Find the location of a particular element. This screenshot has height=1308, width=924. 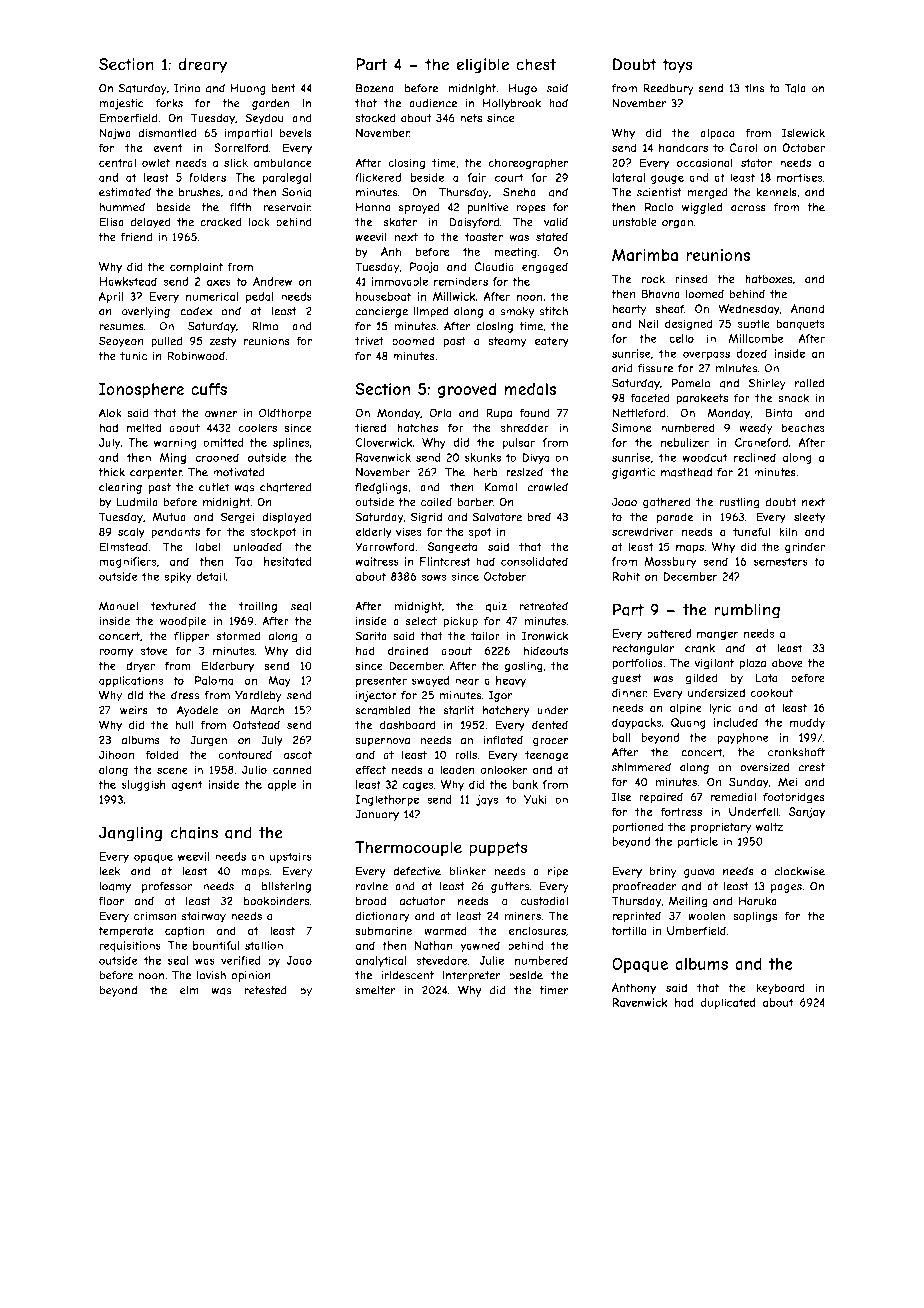

retested is located at coordinates (265, 990).
